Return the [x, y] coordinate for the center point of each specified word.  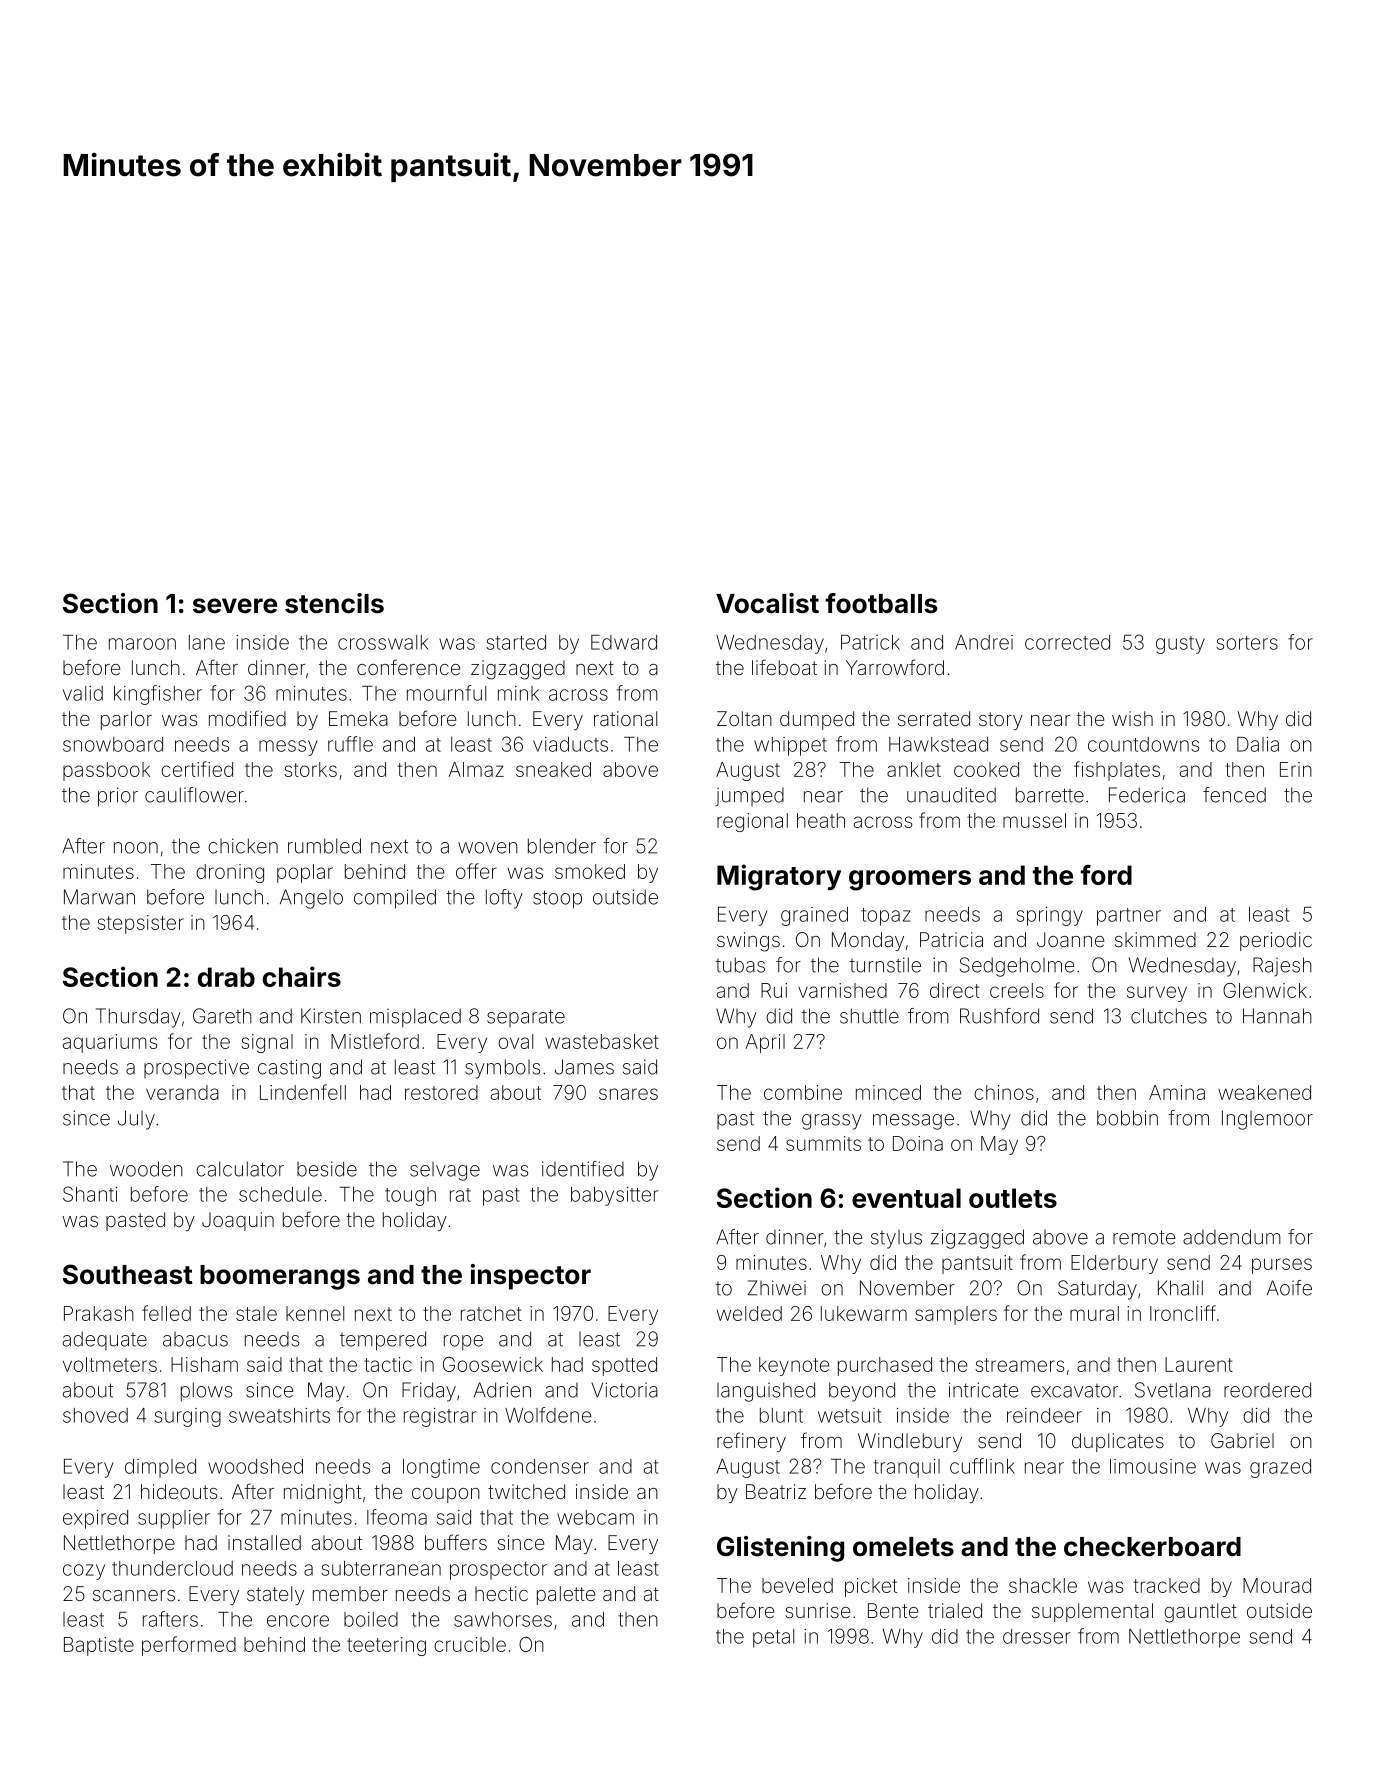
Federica [1147, 795]
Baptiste [99, 1646]
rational [625, 718]
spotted [624, 1366]
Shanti [90, 1194]
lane [207, 642]
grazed [1280, 1468]
